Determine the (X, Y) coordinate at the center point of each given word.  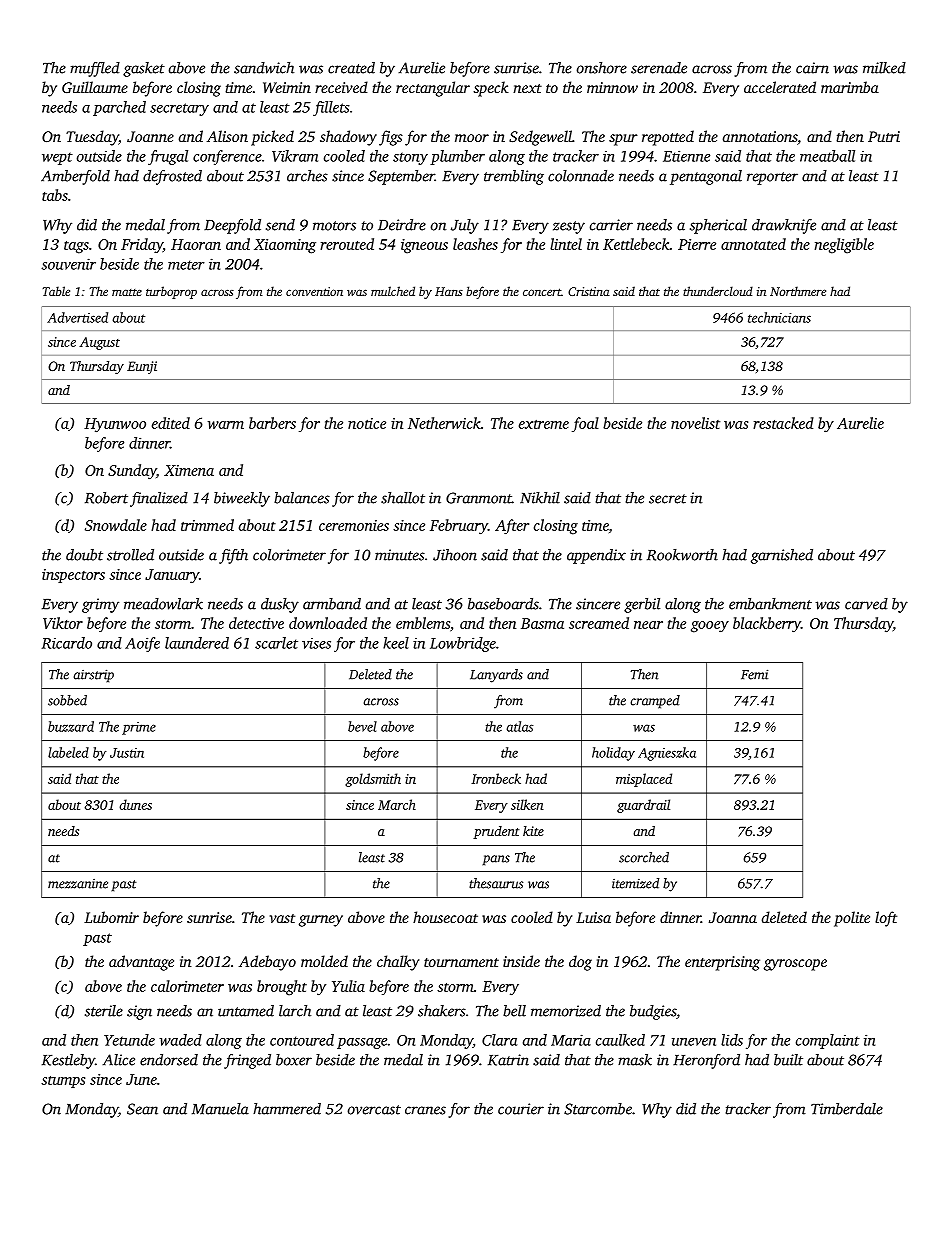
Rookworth (682, 555)
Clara (499, 1040)
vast (282, 918)
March (397, 804)
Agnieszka (667, 754)
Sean (142, 1109)
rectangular (433, 89)
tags (76, 247)
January (172, 576)
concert (542, 292)
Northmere (798, 291)
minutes (400, 555)
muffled (95, 69)
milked (884, 68)
